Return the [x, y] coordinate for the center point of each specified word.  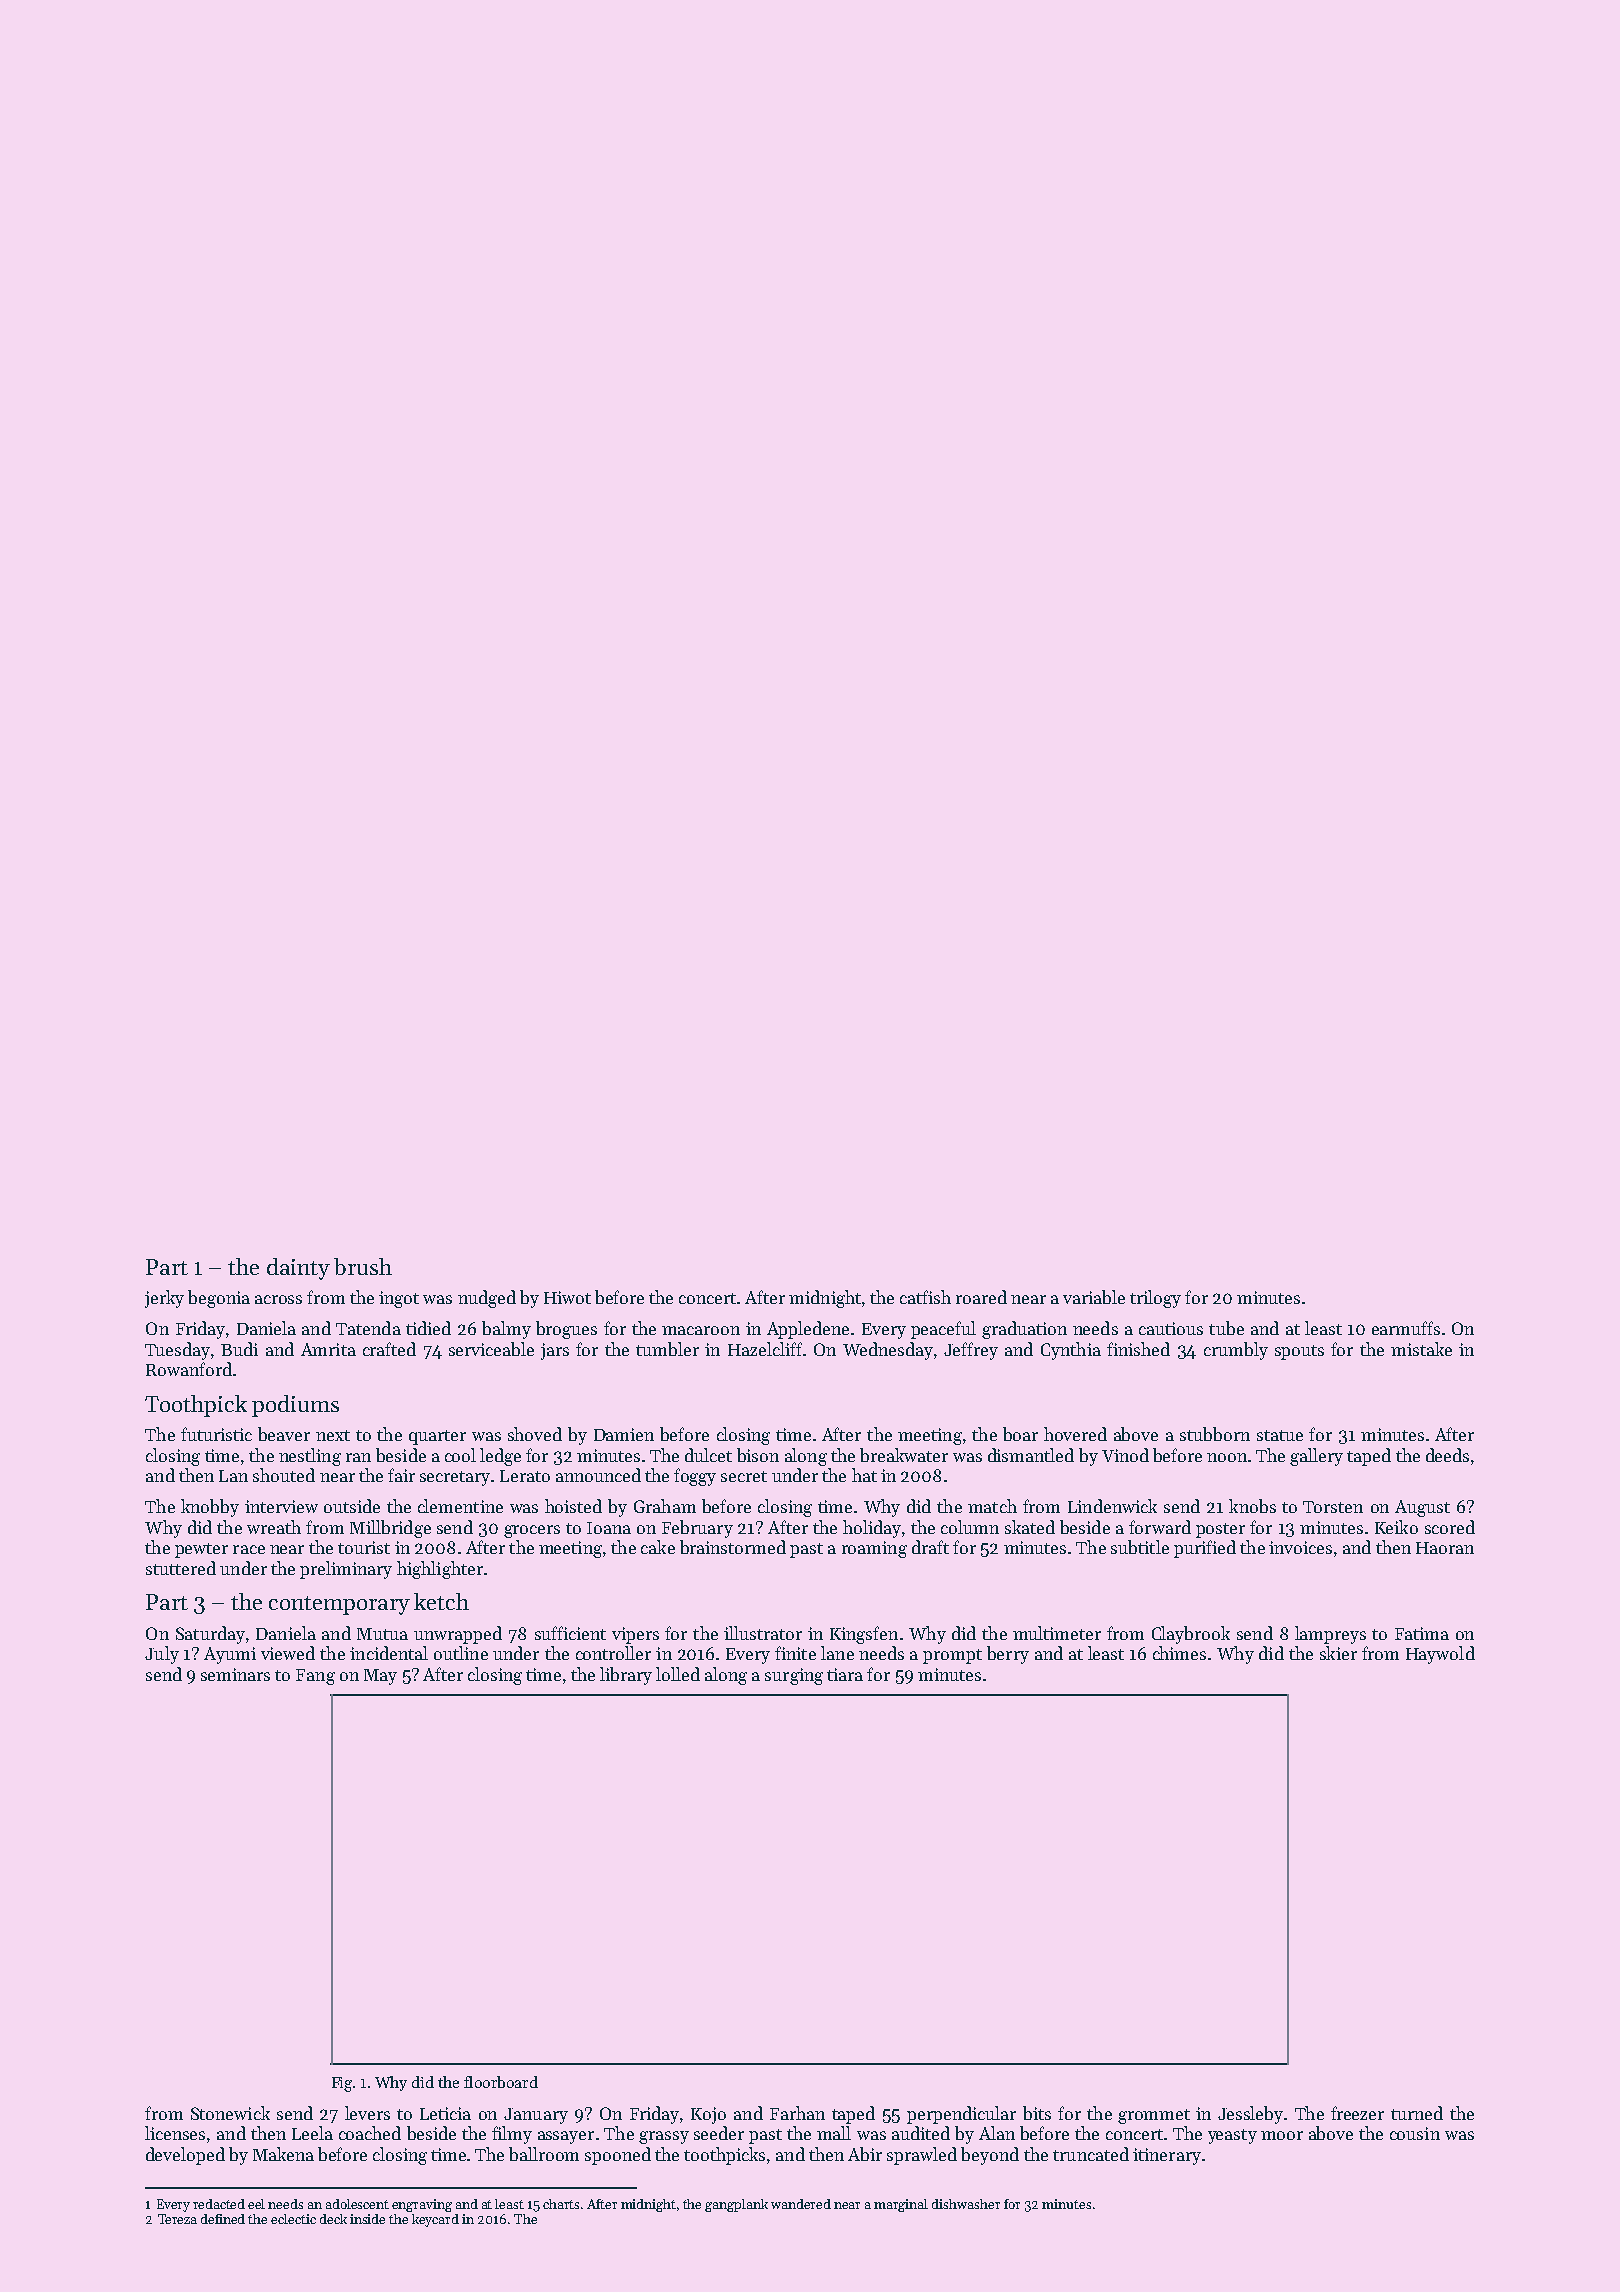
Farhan [797, 2113]
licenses [175, 2133]
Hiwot [567, 1297]
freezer [1357, 2113]
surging [794, 1676]
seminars [235, 1674]
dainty [298, 1269]
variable [1094, 1297]
